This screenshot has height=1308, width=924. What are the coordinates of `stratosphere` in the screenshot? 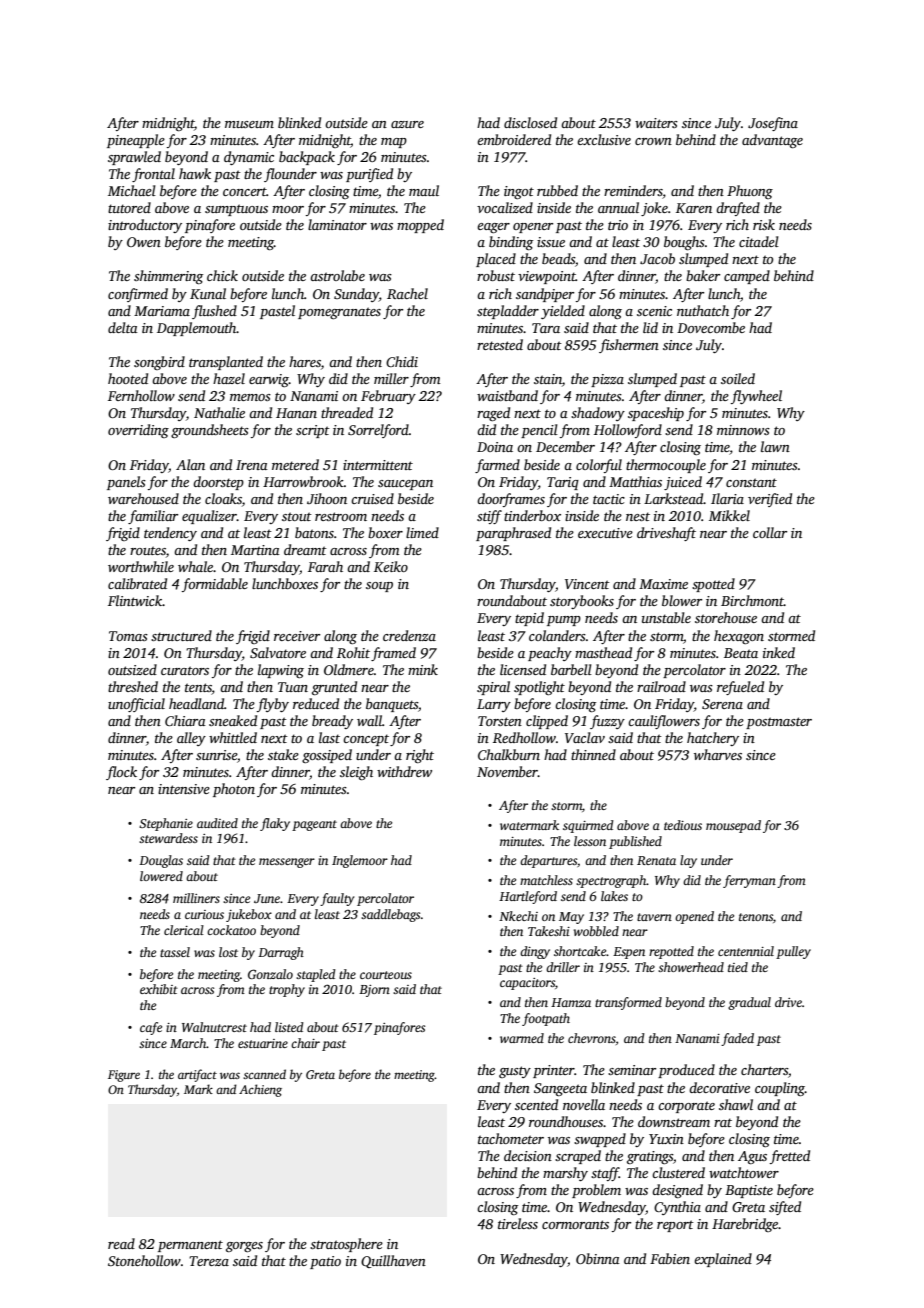 It's located at (346, 1245).
